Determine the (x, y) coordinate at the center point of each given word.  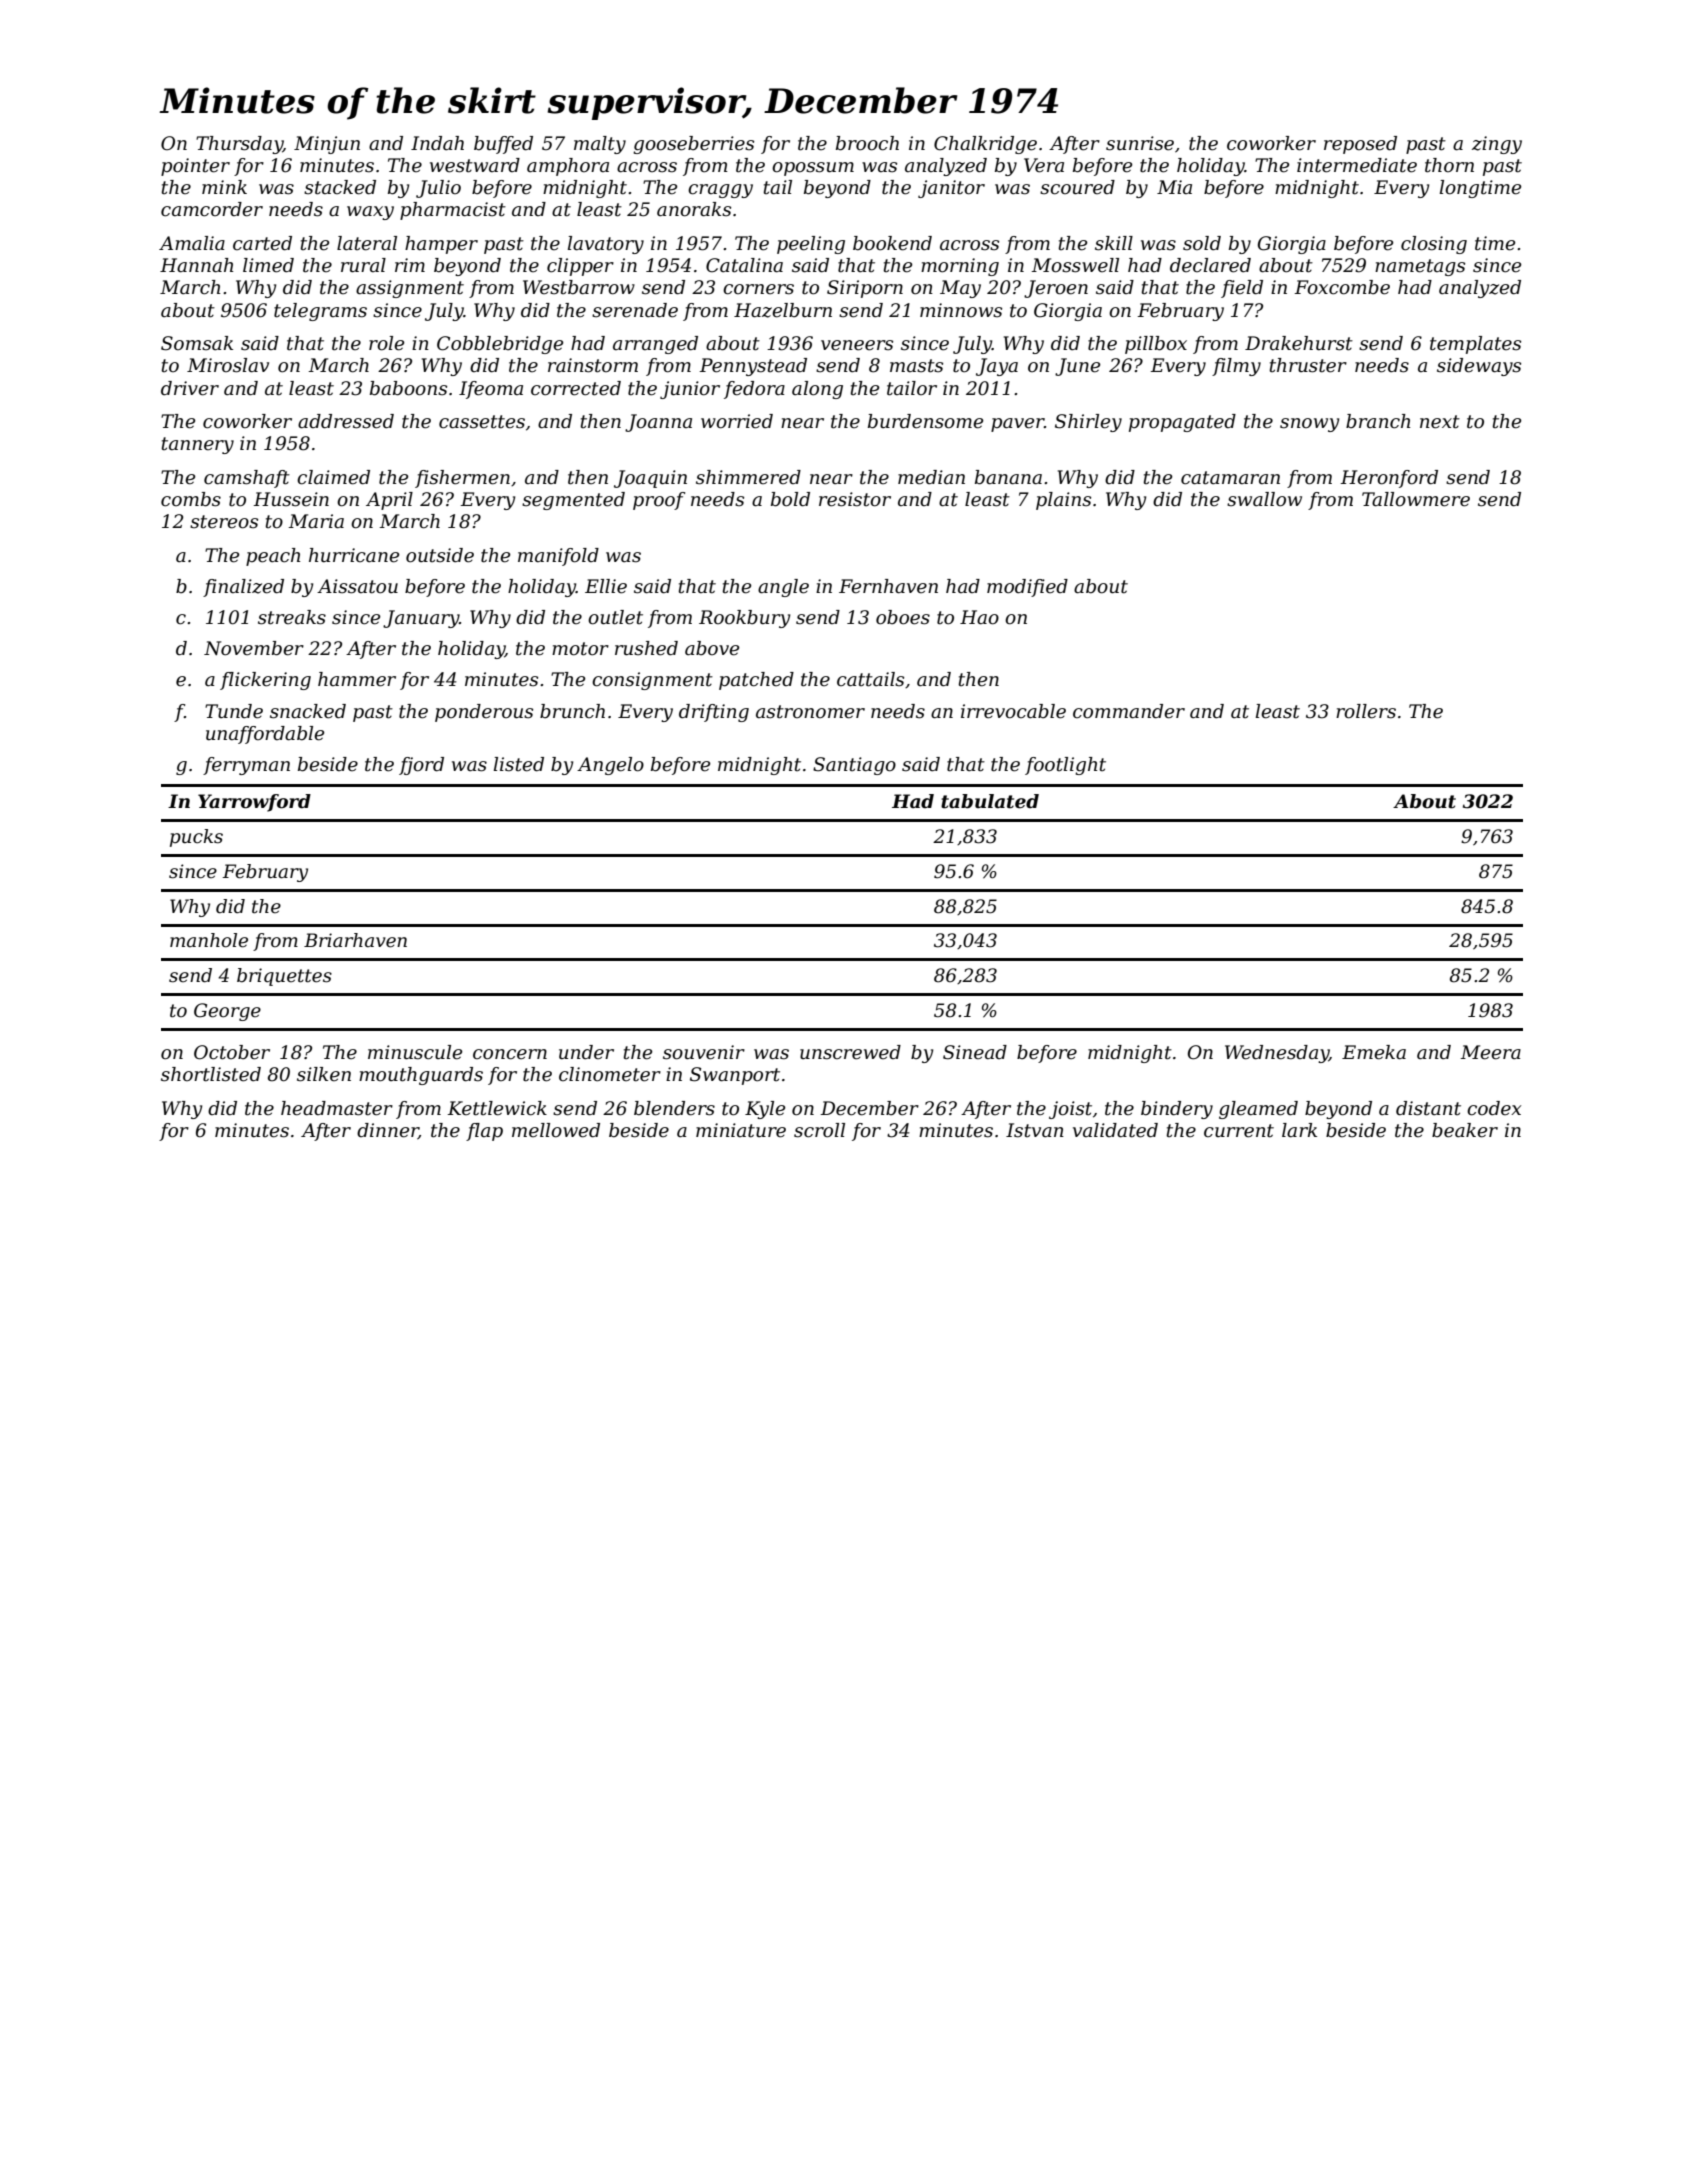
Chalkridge (985, 145)
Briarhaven (355, 940)
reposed (1360, 145)
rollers (1366, 711)
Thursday (239, 145)
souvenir (704, 1052)
